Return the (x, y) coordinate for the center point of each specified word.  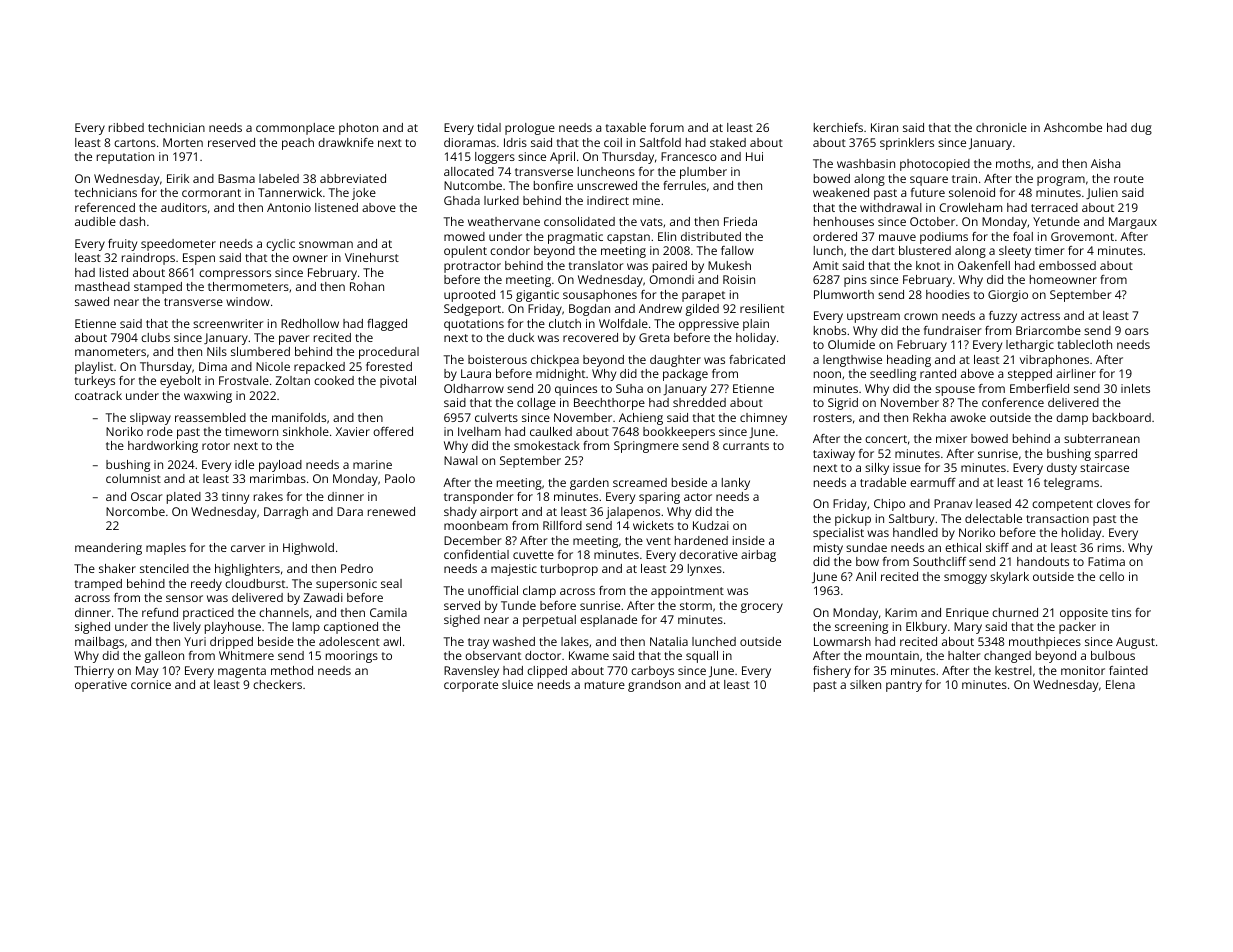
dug (1141, 129)
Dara (350, 511)
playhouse (233, 628)
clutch (565, 323)
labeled (279, 178)
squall (702, 657)
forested (389, 366)
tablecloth (1085, 344)
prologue (530, 129)
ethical (963, 547)
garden (589, 484)
